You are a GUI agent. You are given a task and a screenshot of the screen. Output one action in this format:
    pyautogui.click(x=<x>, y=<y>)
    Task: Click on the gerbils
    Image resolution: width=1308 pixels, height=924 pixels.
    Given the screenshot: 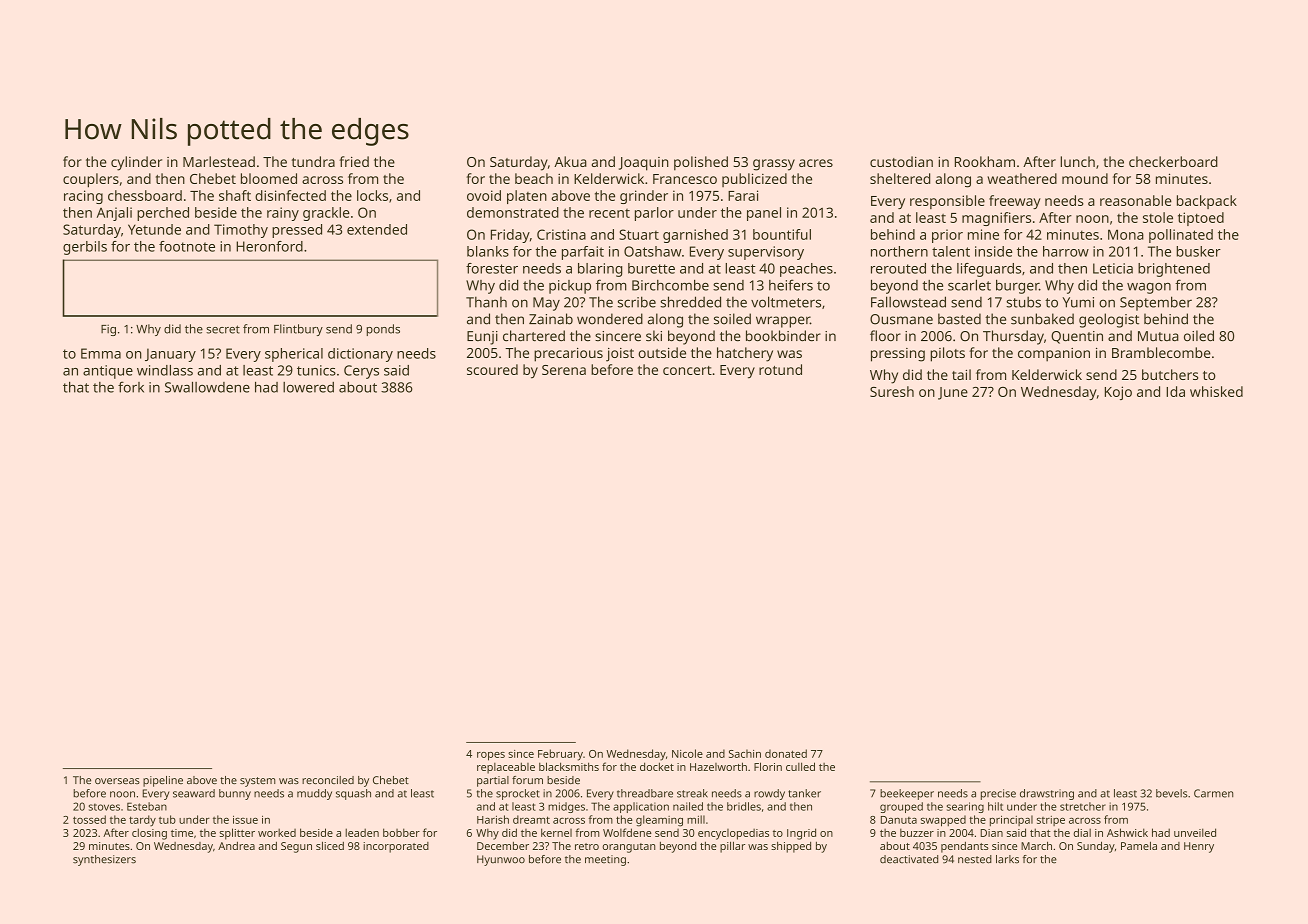 What is the action you would take?
    pyautogui.click(x=85, y=248)
